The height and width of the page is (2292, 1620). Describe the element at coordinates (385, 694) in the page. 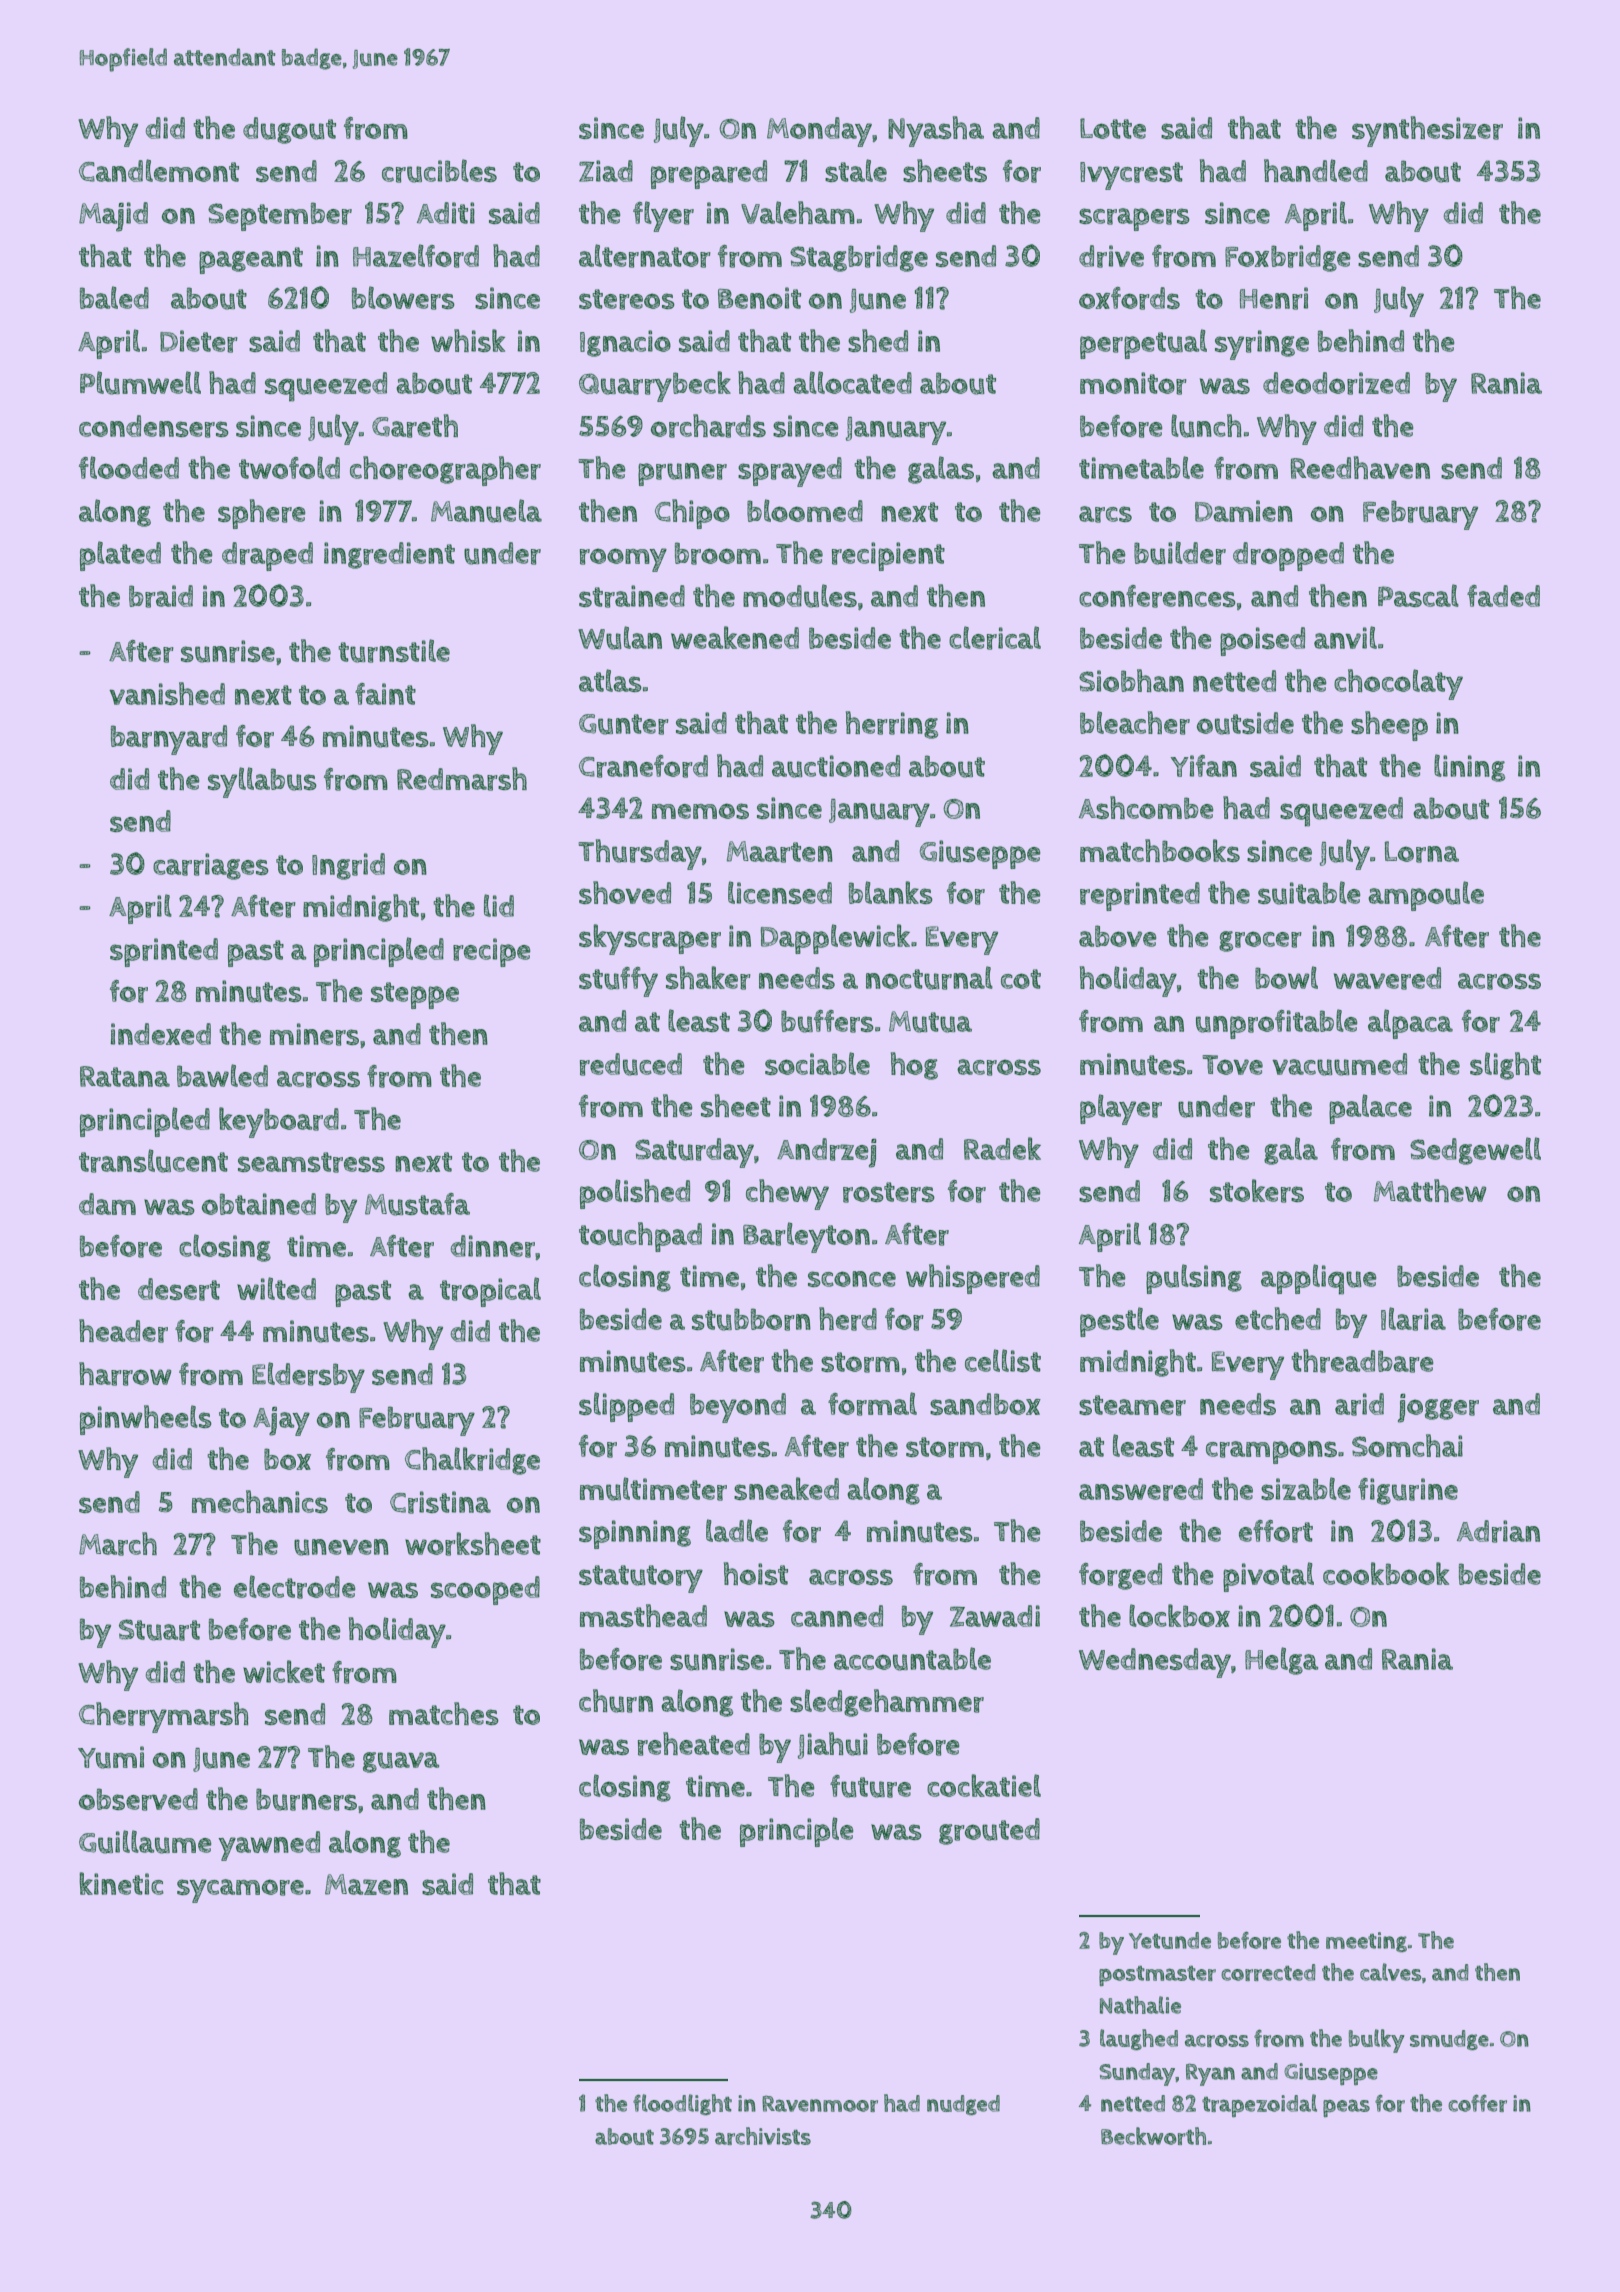

I see `faint` at that location.
